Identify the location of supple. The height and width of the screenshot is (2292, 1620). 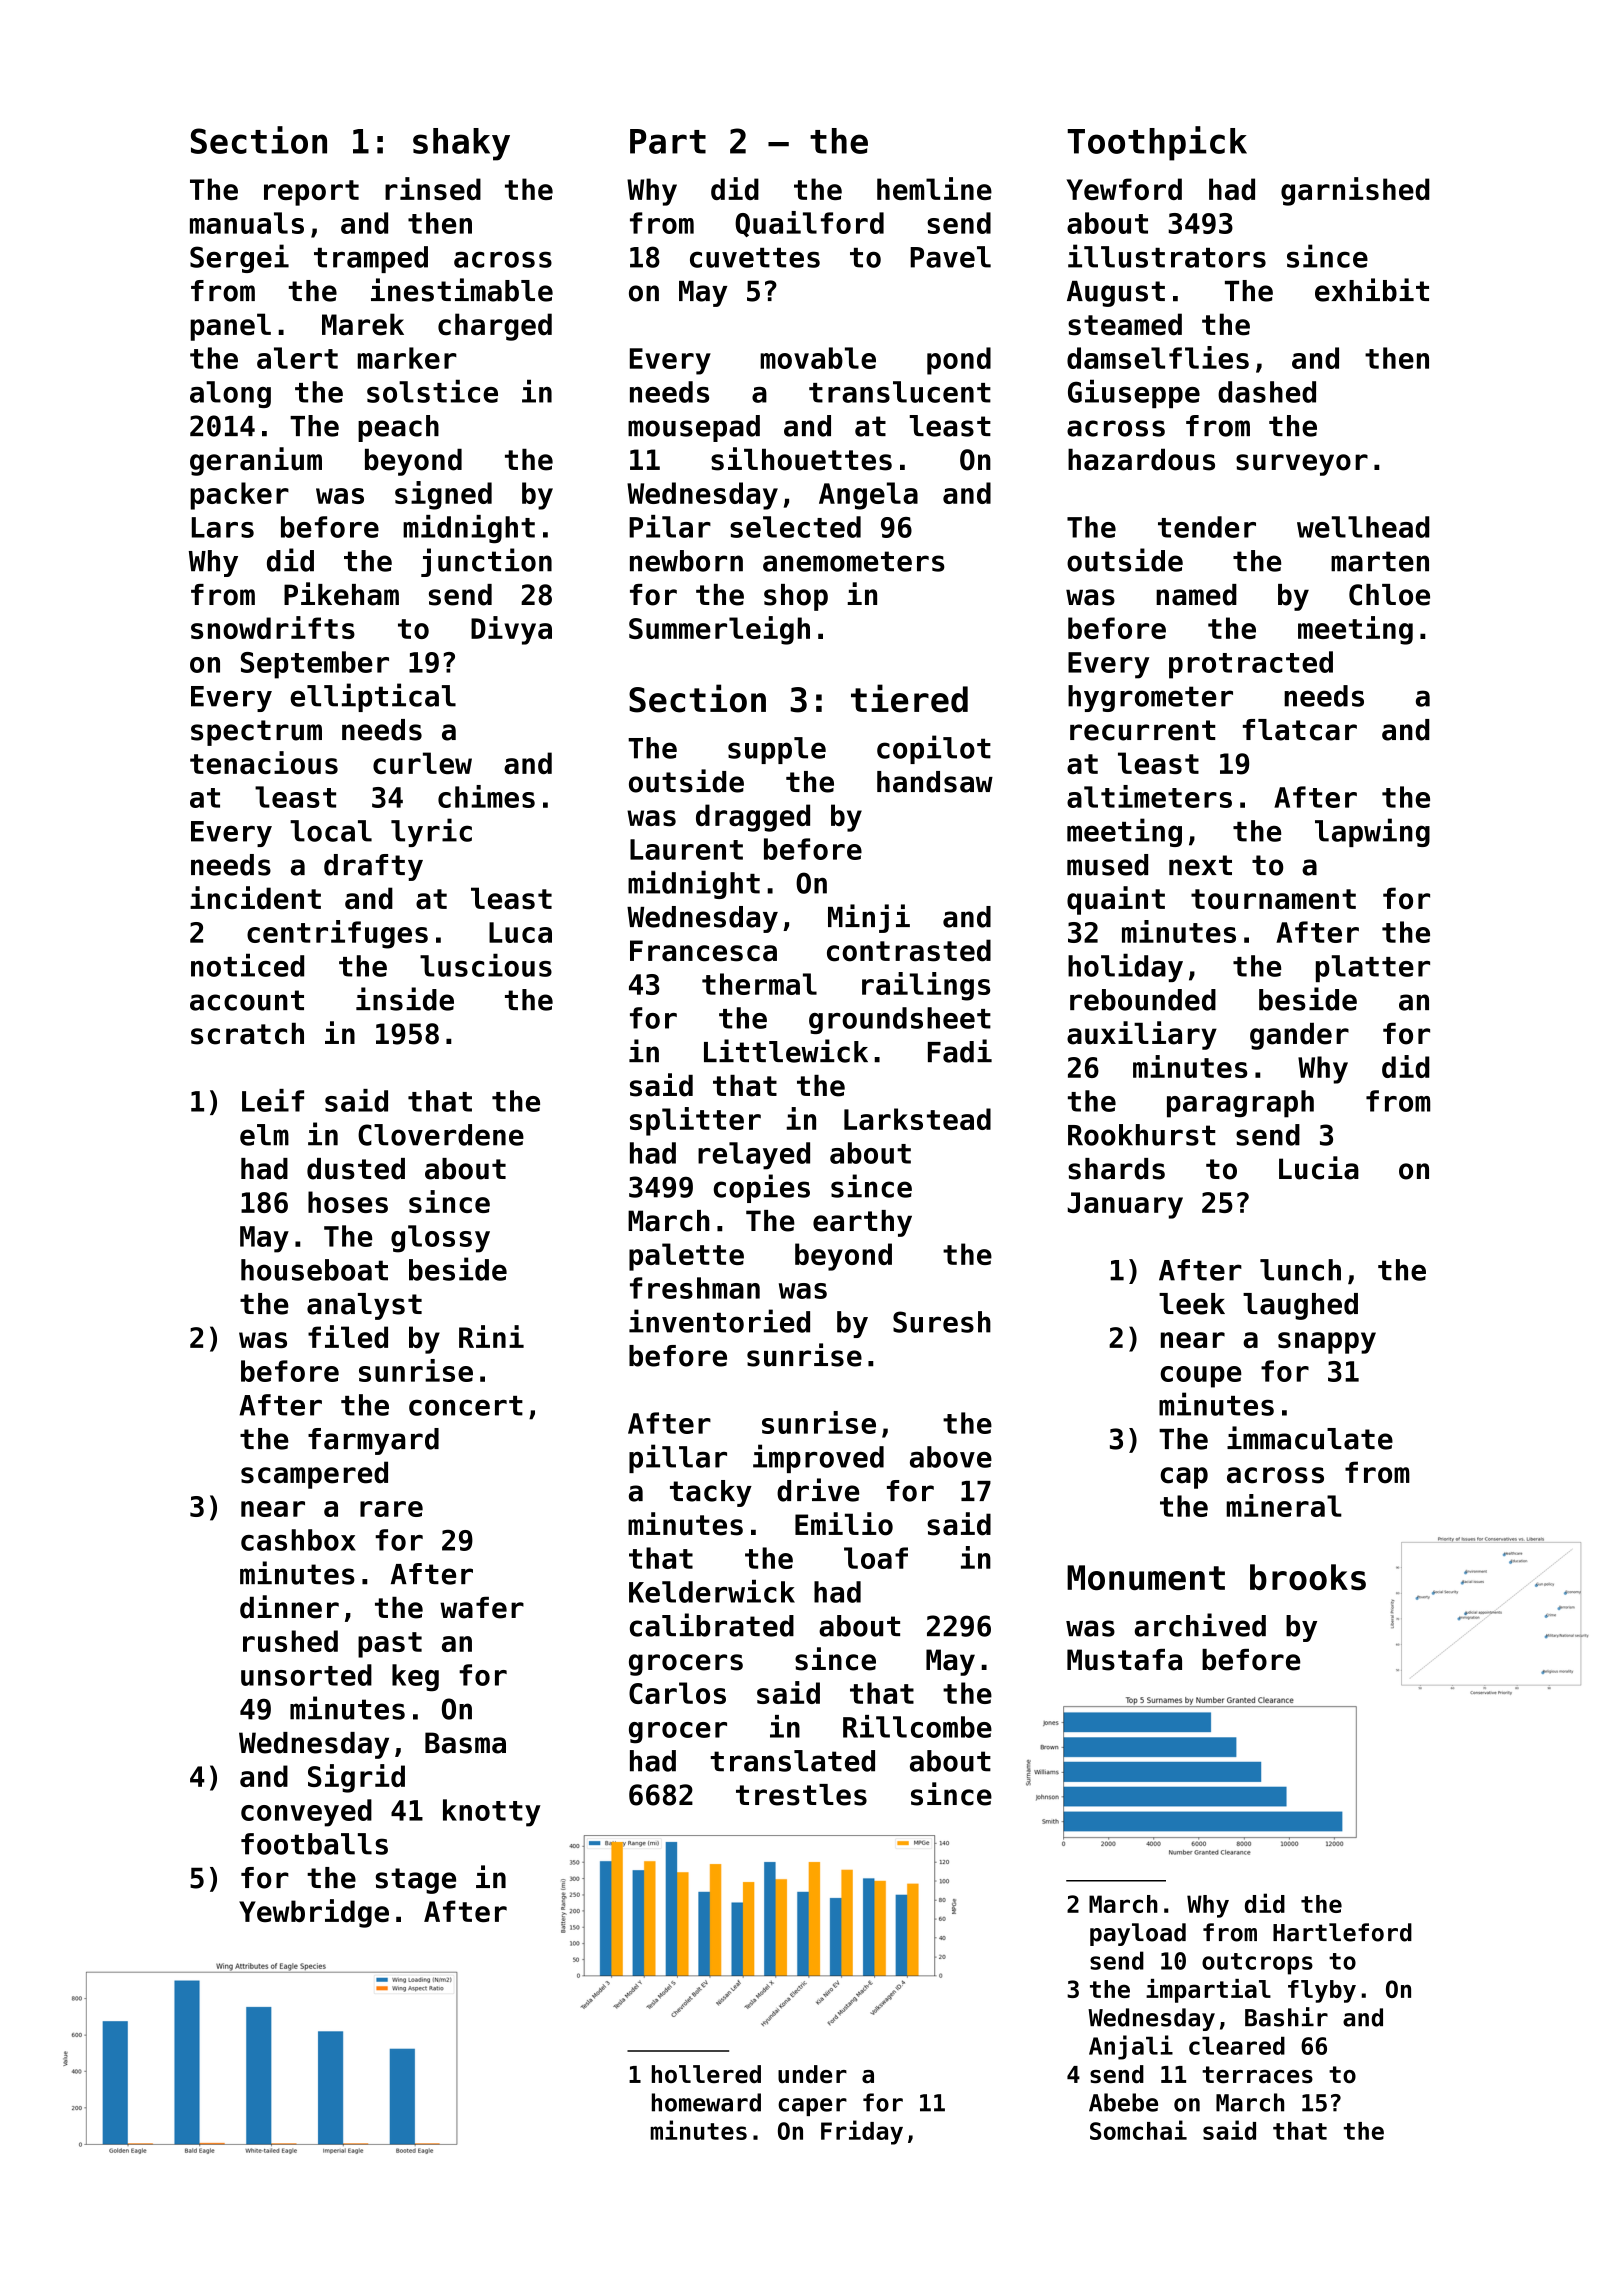
(777, 750).
